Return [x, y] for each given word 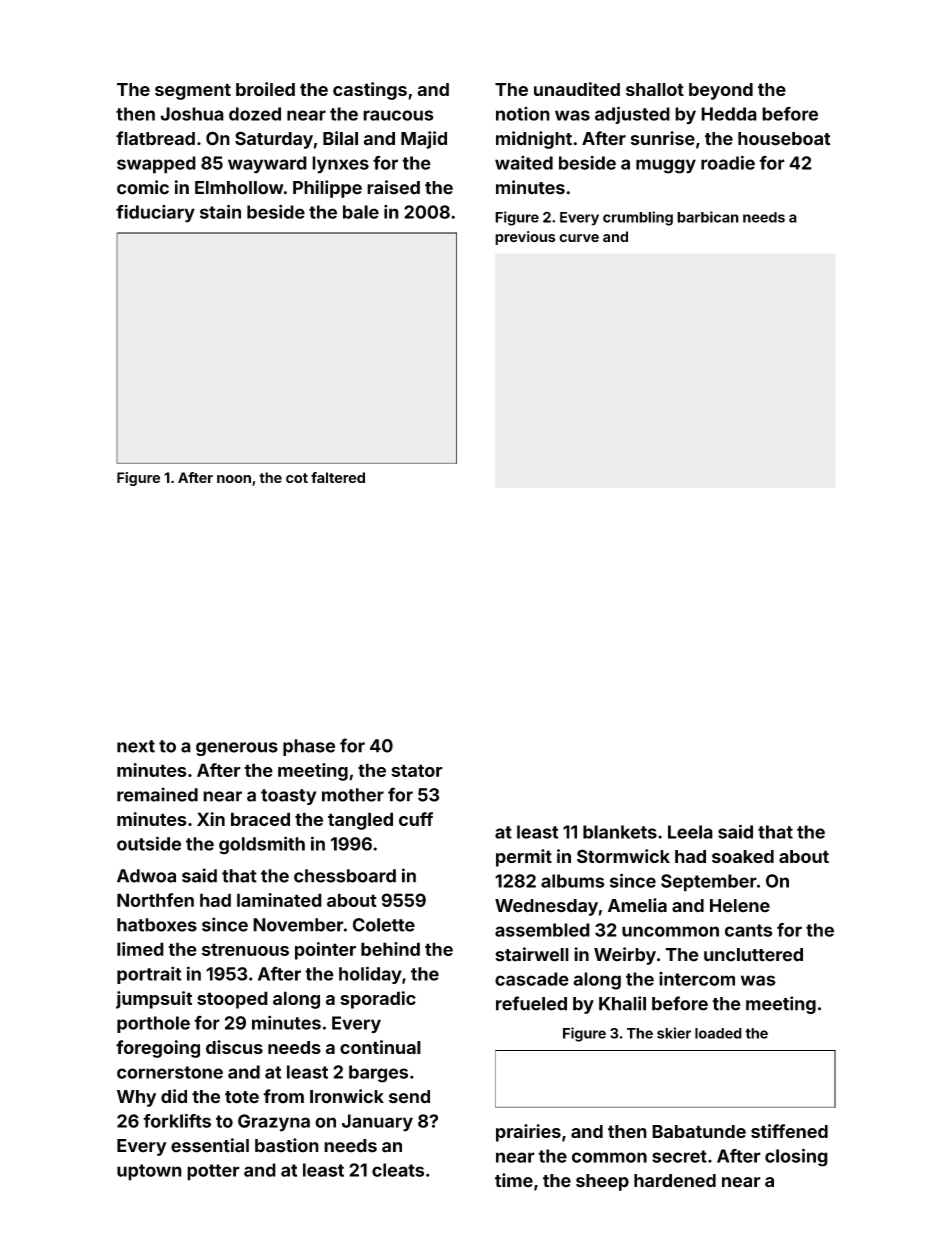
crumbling [638, 218]
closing [796, 1157]
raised [393, 187]
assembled [542, 930]
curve [579, 238]
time [514, 1180]
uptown [149, 1172]
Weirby [625, 956]
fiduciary [155, 214]
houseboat [784, 139]
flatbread [155, 138]
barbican [708, 217]
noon [234, 479]
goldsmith [262, 845]
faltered [338, 477]
